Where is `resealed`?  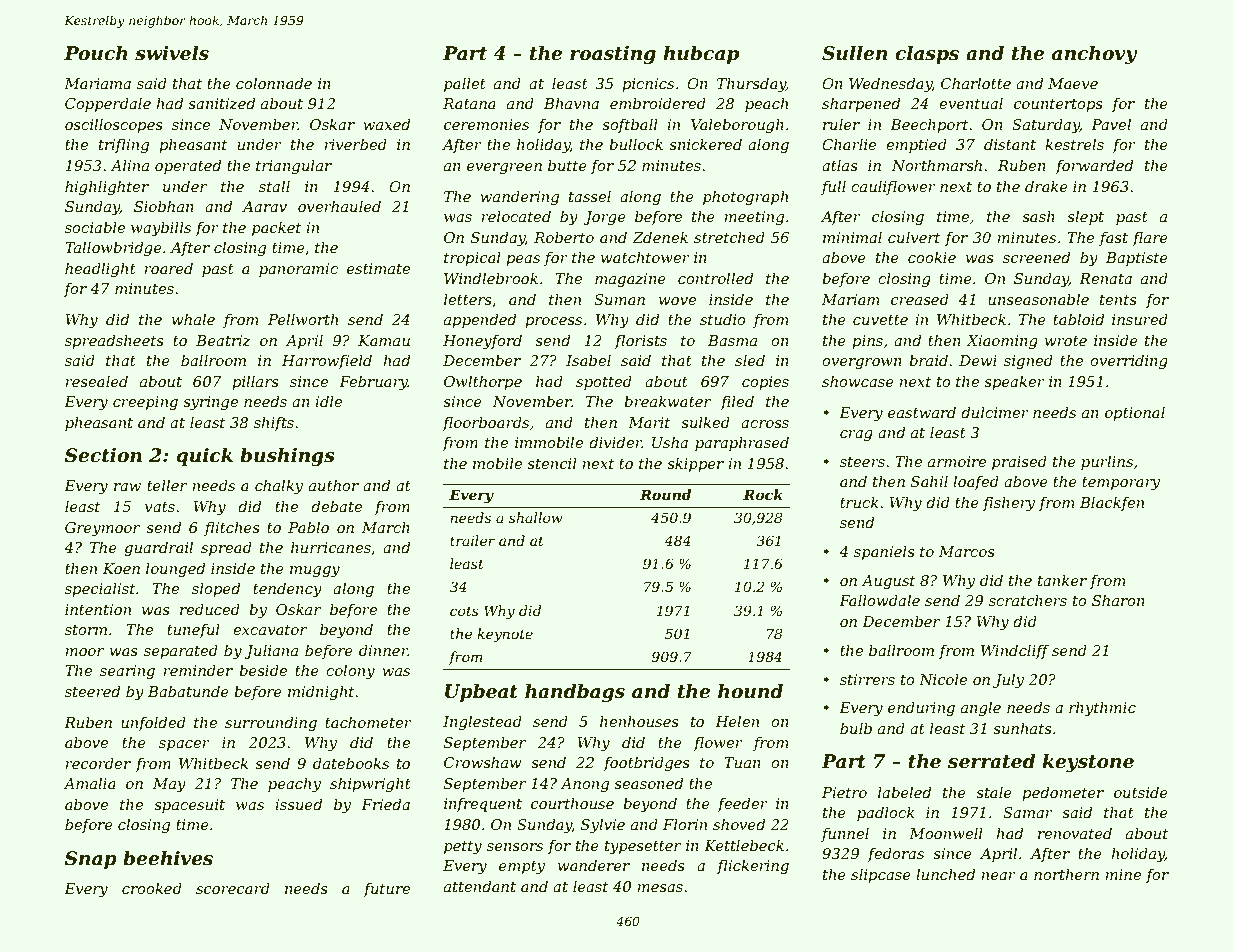 resealed is located at coordinates (96, 381).
